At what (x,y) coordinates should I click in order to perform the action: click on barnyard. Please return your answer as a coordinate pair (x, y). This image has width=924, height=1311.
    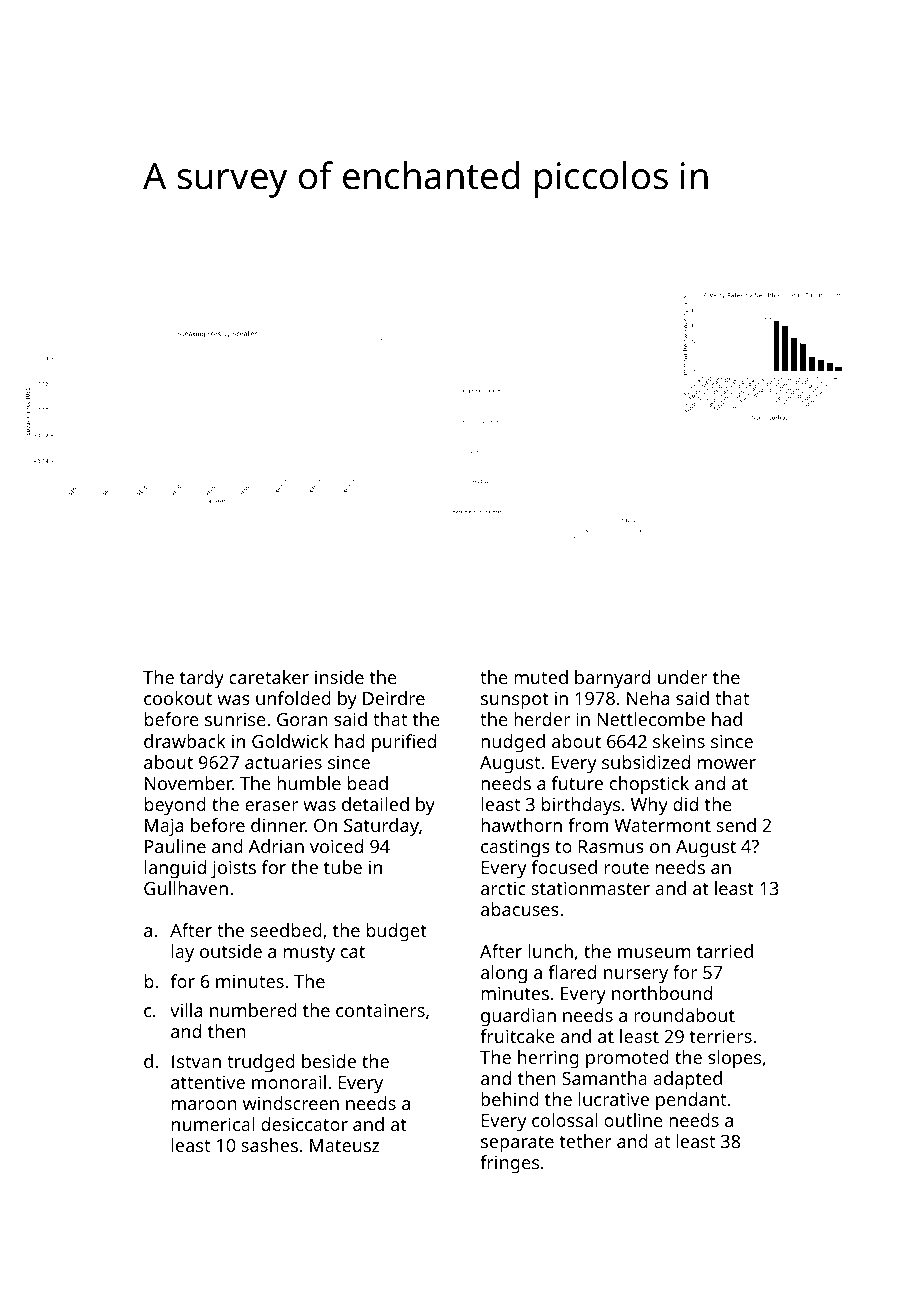
    Looking at the image, I should click on (612, 679).
